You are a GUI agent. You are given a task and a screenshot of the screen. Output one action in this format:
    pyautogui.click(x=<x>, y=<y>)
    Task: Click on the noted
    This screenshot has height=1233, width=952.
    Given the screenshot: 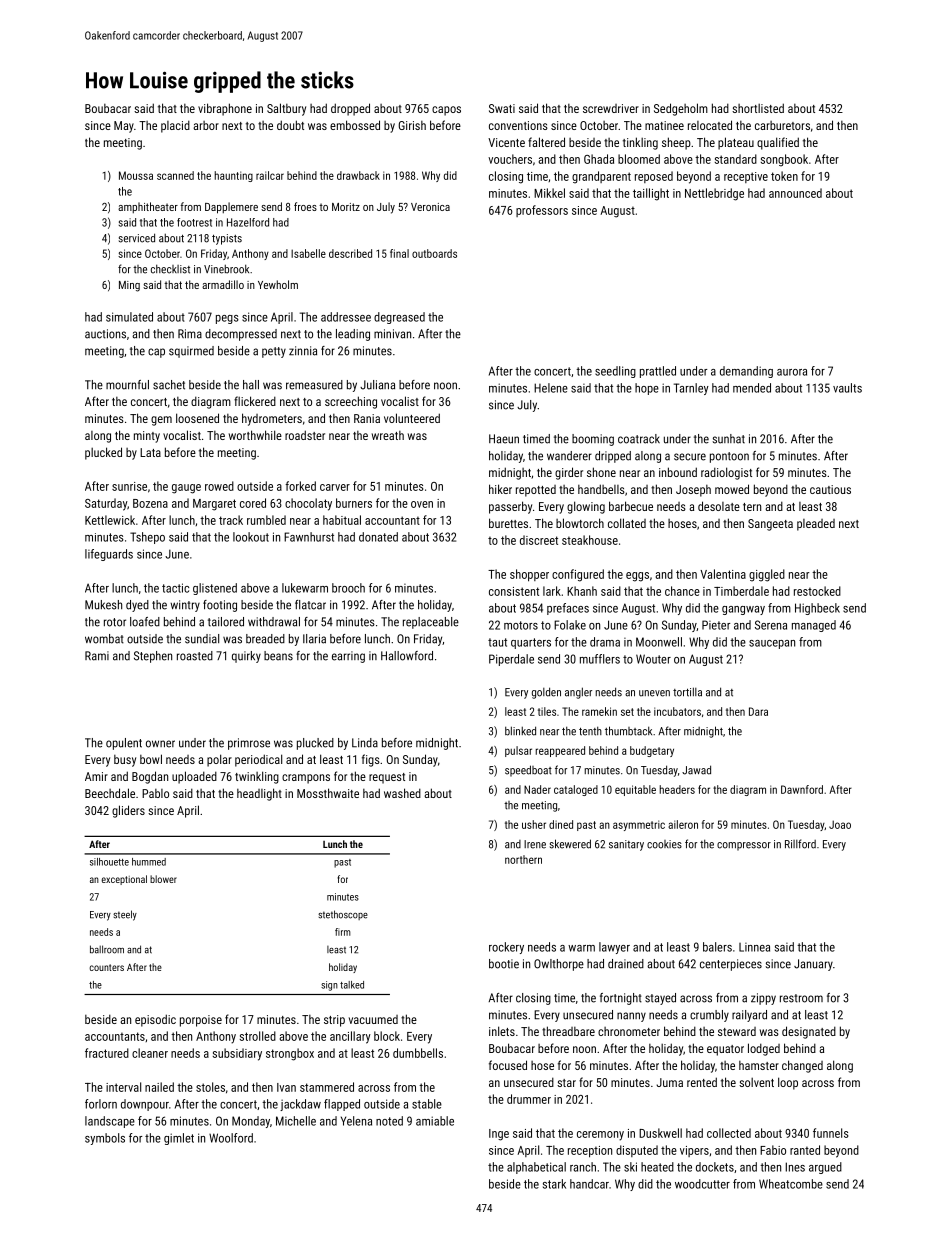 What is the action you would take?
    pyautogui.click(x=389, y=1121)
